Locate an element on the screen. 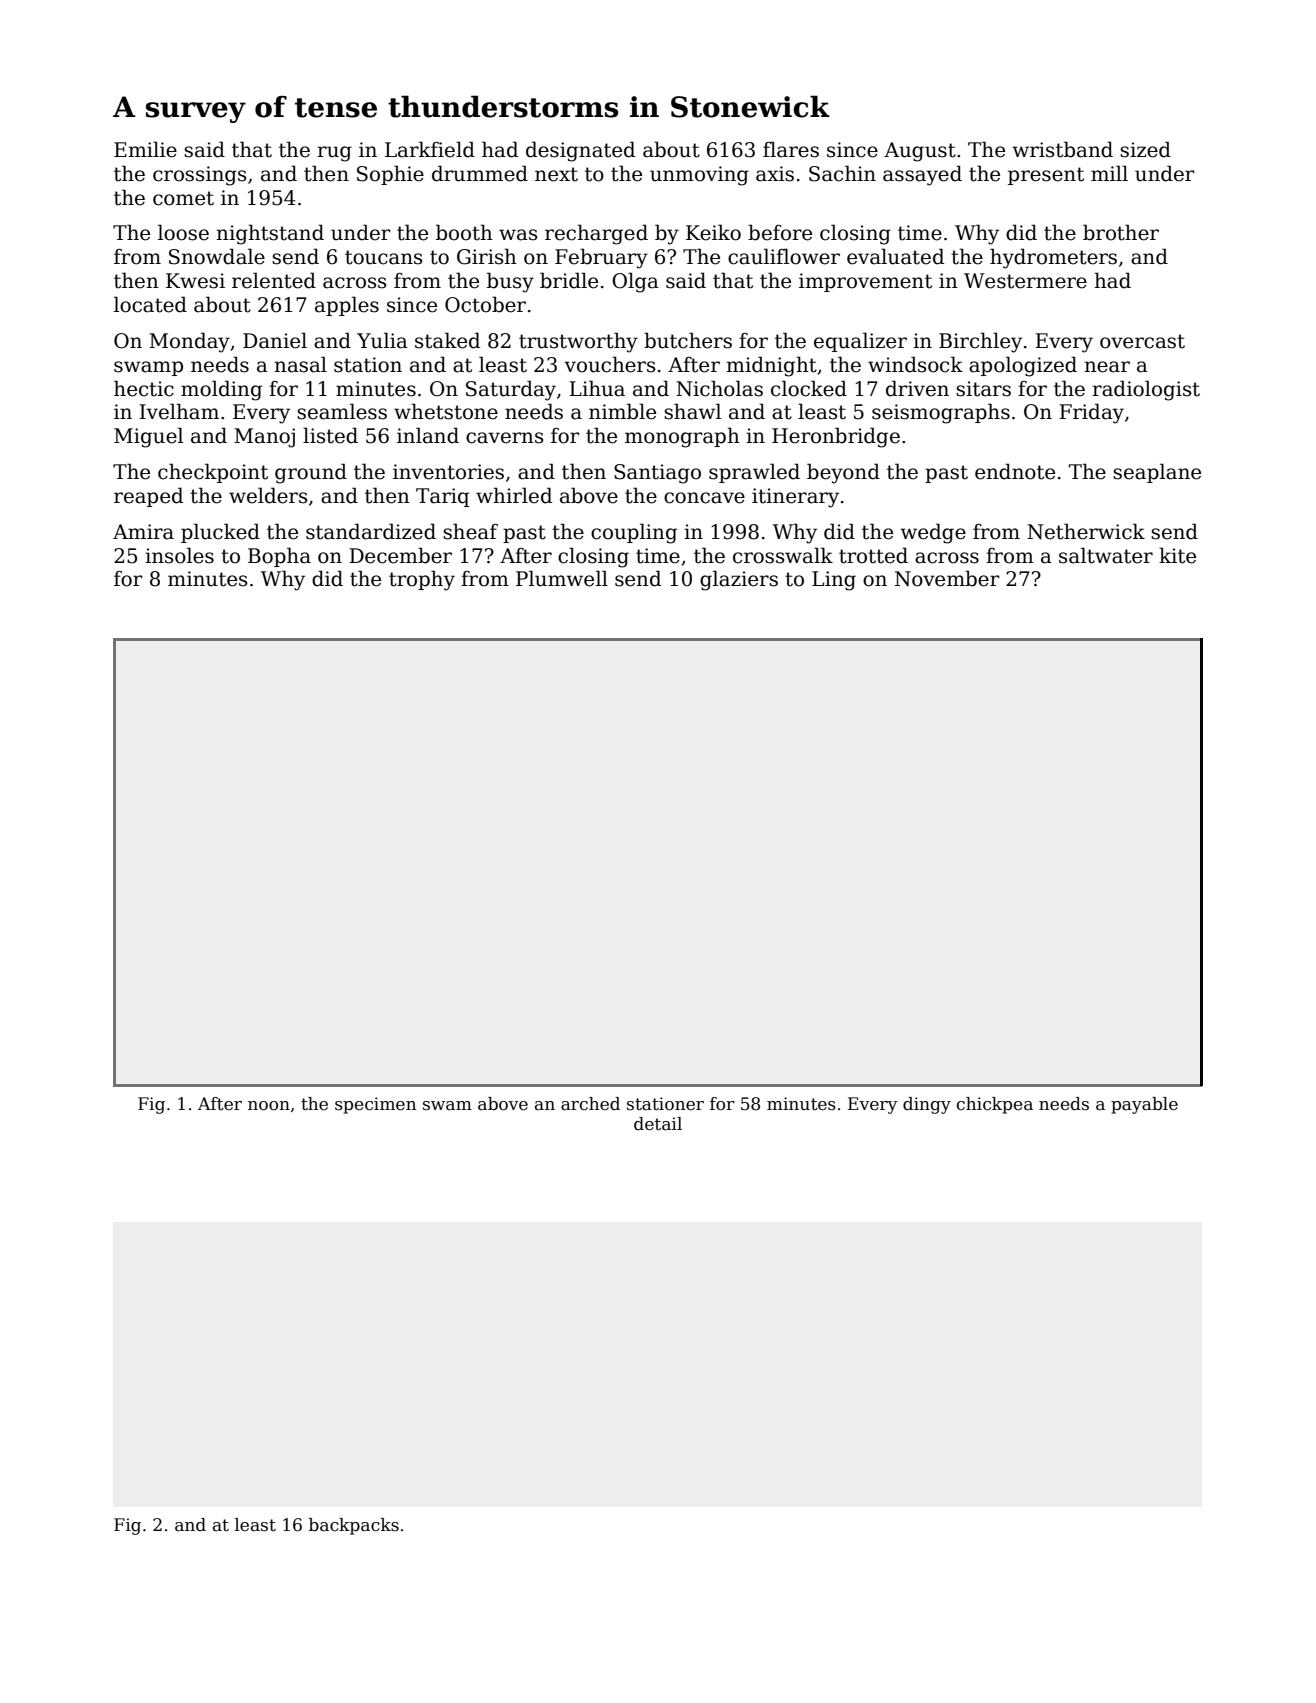 This screenshot has width=1316, height=1703. glaziers is located at coordinates (739, 580).
